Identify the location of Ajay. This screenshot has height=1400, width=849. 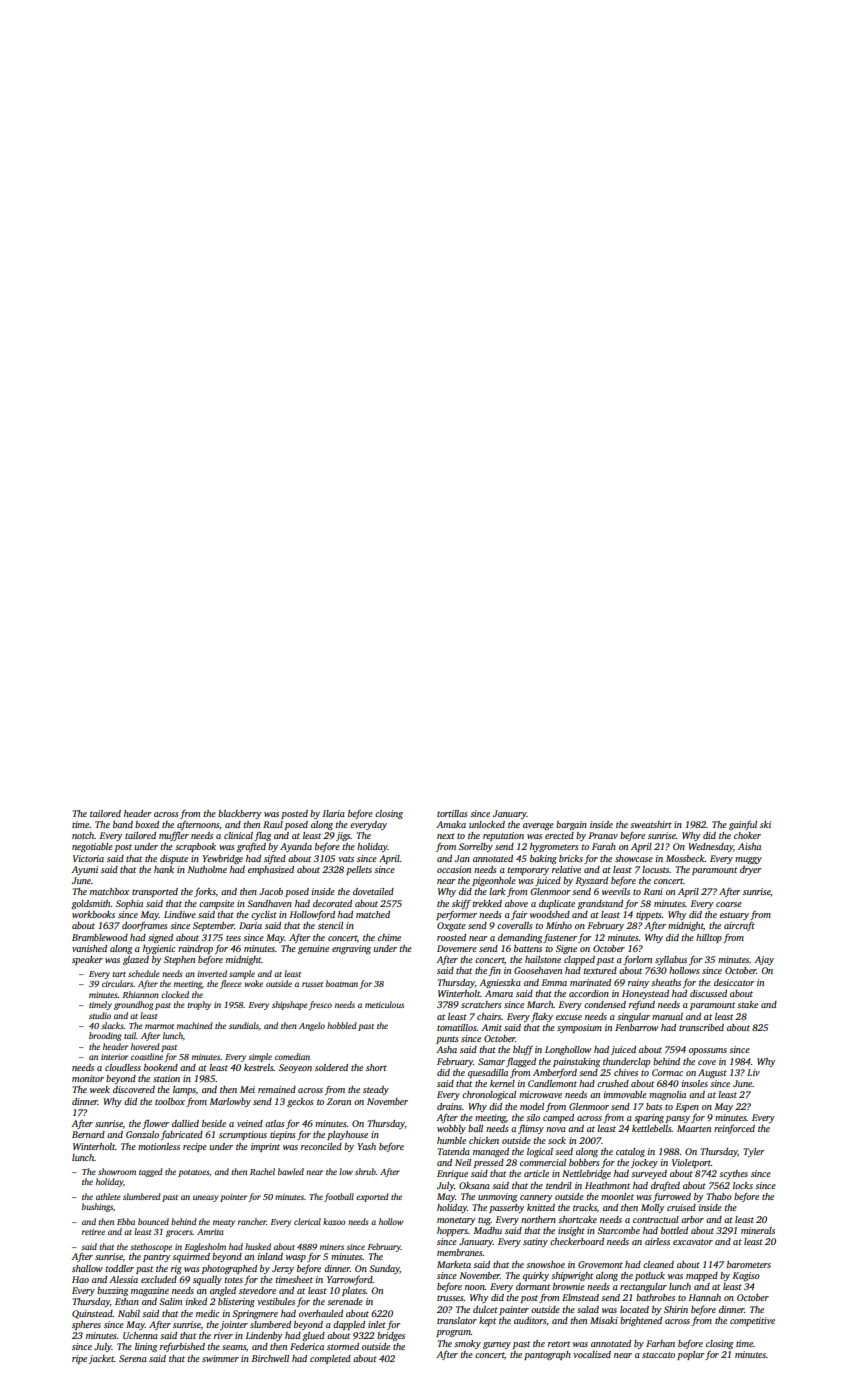
(764, 960).
